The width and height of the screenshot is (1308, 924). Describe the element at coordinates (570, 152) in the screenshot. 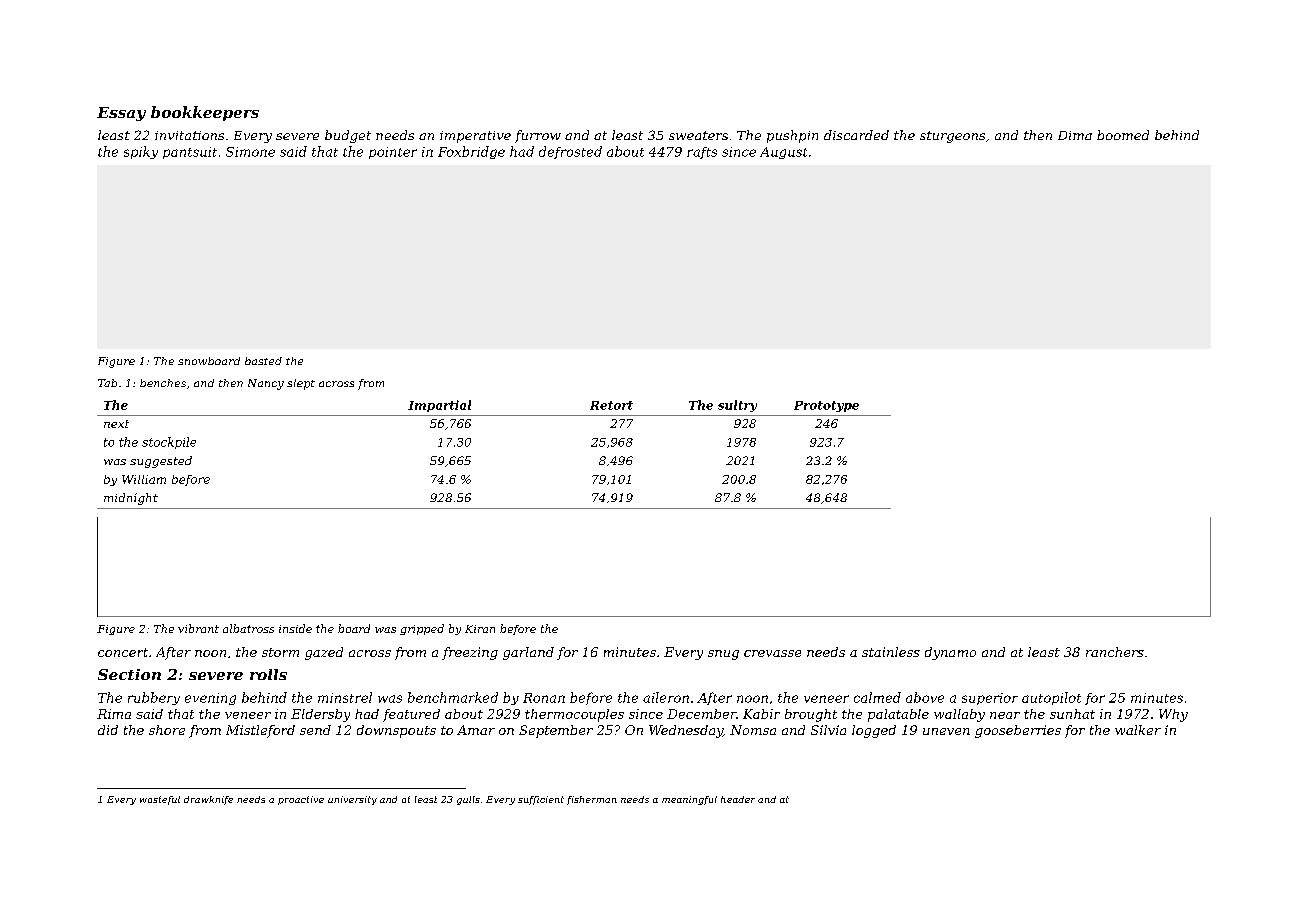

I see `defrosted` at that location.
